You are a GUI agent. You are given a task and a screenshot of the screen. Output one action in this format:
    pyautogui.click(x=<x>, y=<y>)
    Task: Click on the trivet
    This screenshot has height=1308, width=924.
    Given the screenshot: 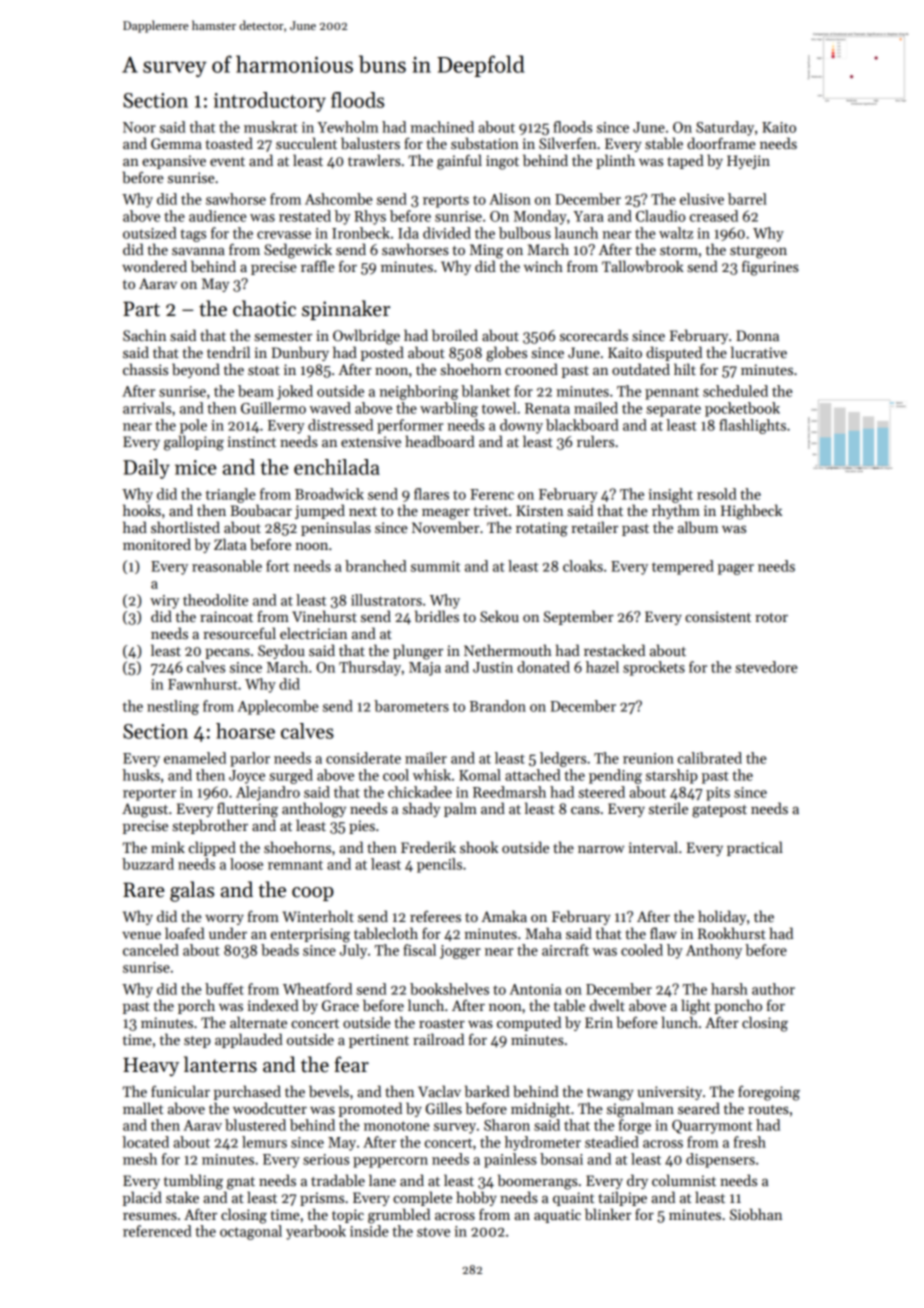 What is the action you would take?
    pyautogui.click(x=491, y=510)
